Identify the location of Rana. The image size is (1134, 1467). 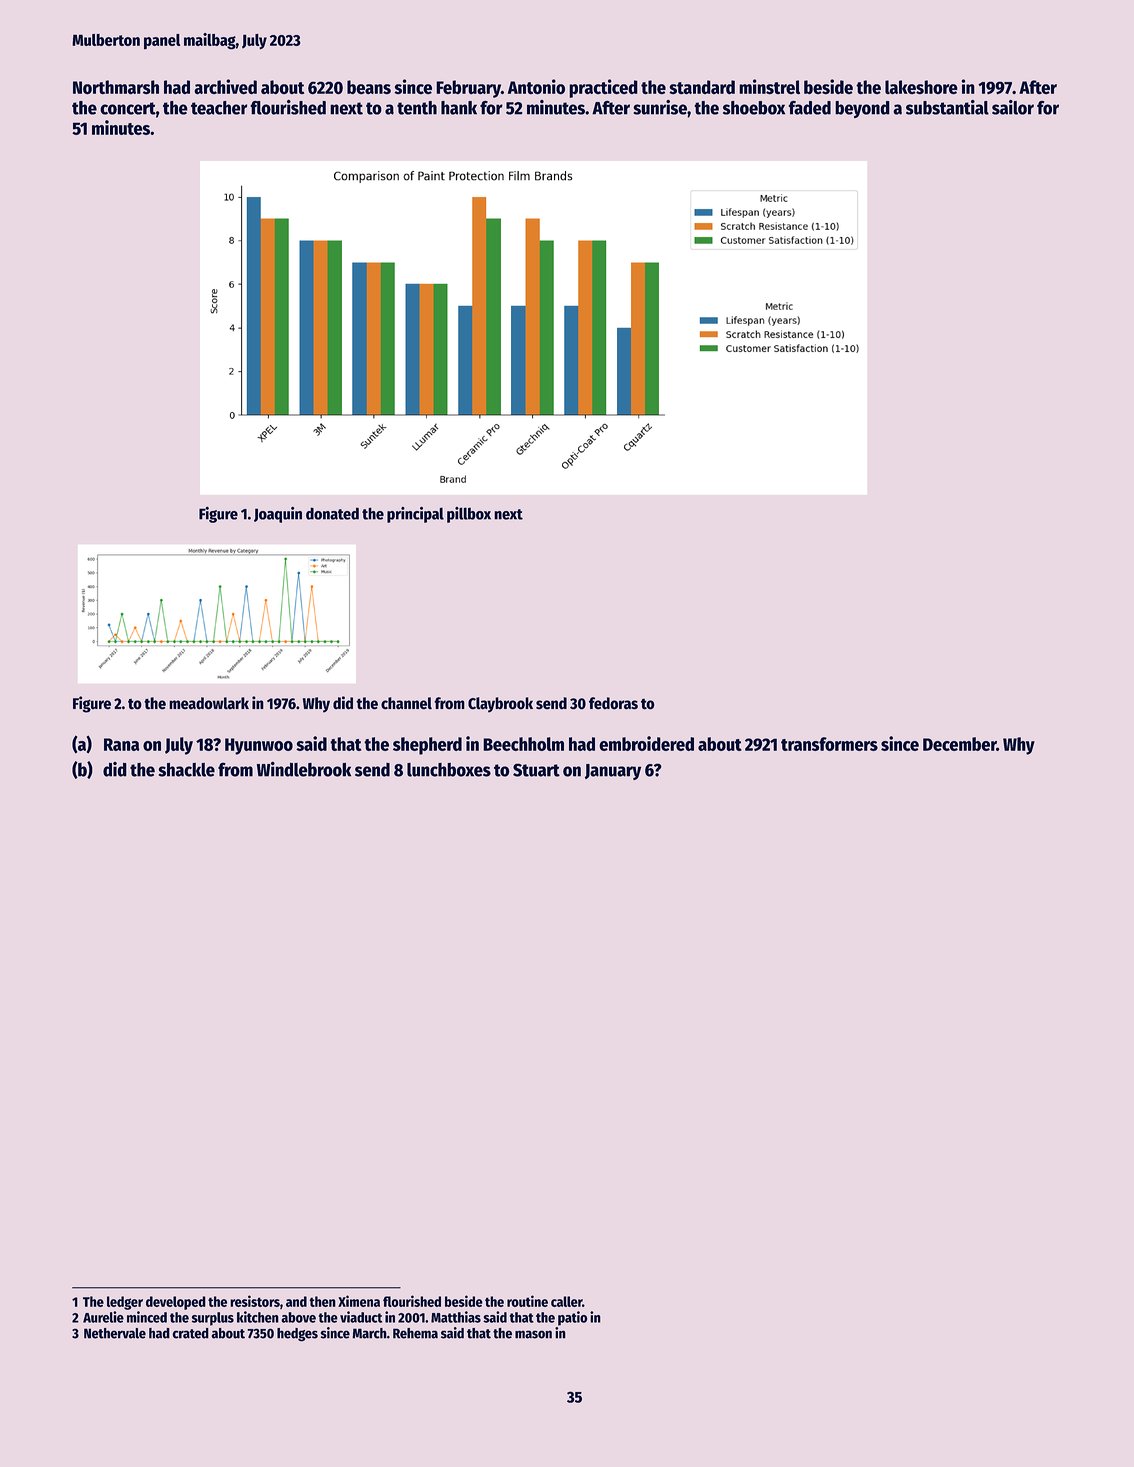
(121, 744).
